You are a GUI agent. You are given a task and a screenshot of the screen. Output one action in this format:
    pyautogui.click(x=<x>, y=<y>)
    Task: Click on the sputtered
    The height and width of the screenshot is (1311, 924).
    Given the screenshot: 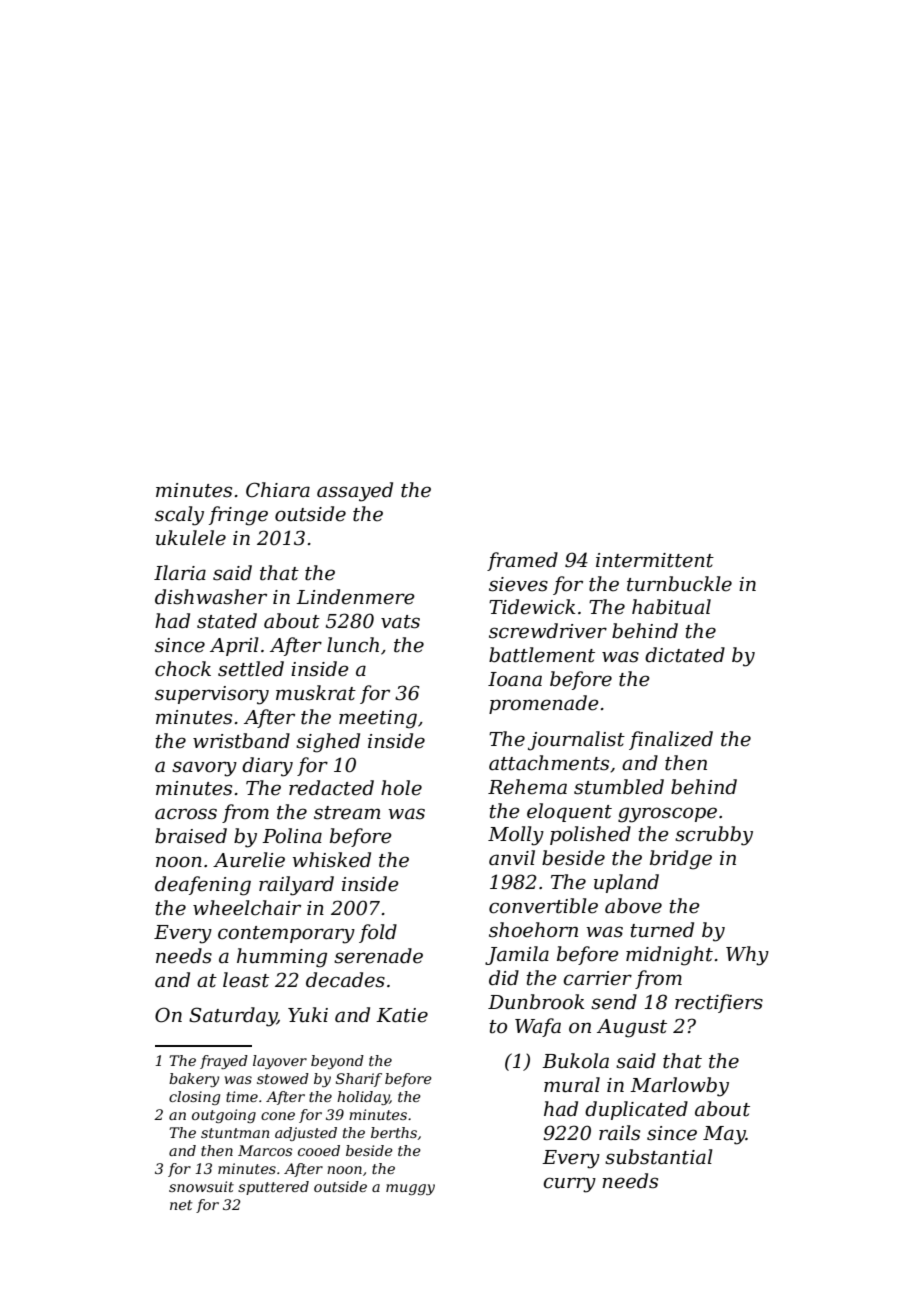 What is the action you would take?
    pyautogui.click(x=273, y=1188)
